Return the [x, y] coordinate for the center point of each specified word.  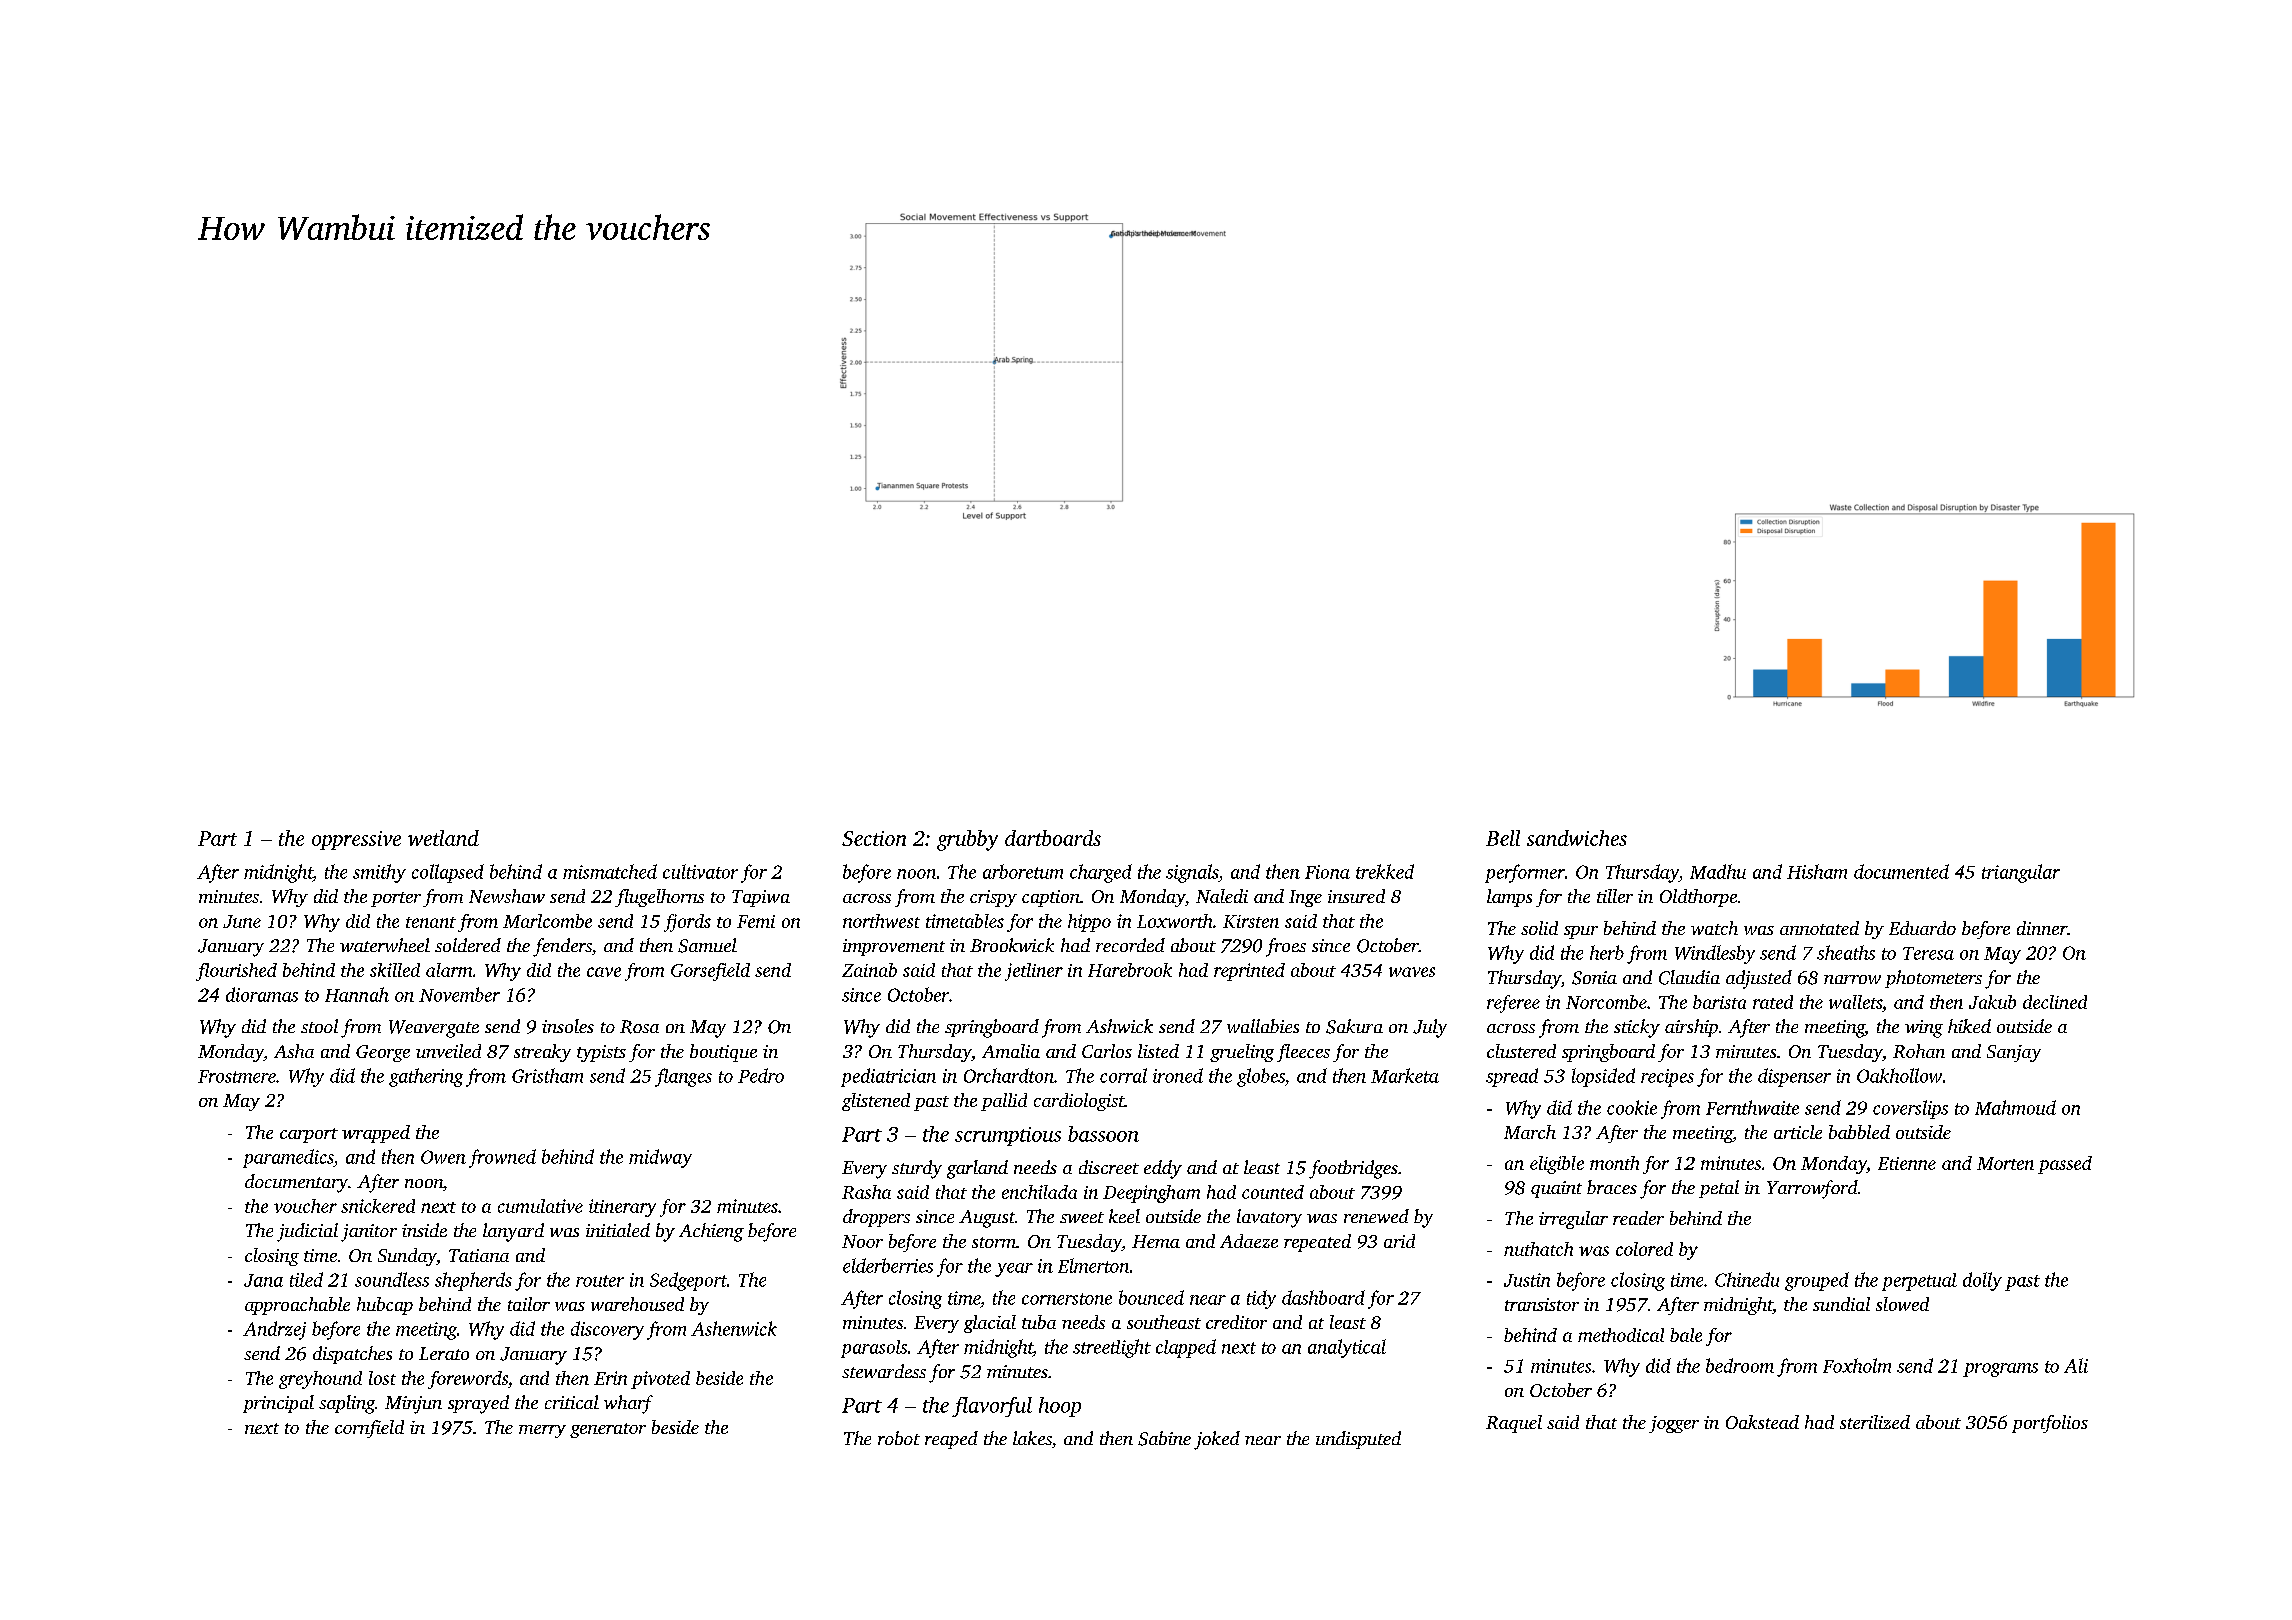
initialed [618, 1230]
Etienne [1907, 1163]
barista [1719, 1002]
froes [1286, 947]
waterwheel [385, 945]
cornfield [369, 1429]
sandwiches [1577, 838]
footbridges [1353, 1169]
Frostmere [237, 1076]
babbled [1859, 1132]
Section [874, 838]
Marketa [1405, 1075]
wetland [443, 838]
